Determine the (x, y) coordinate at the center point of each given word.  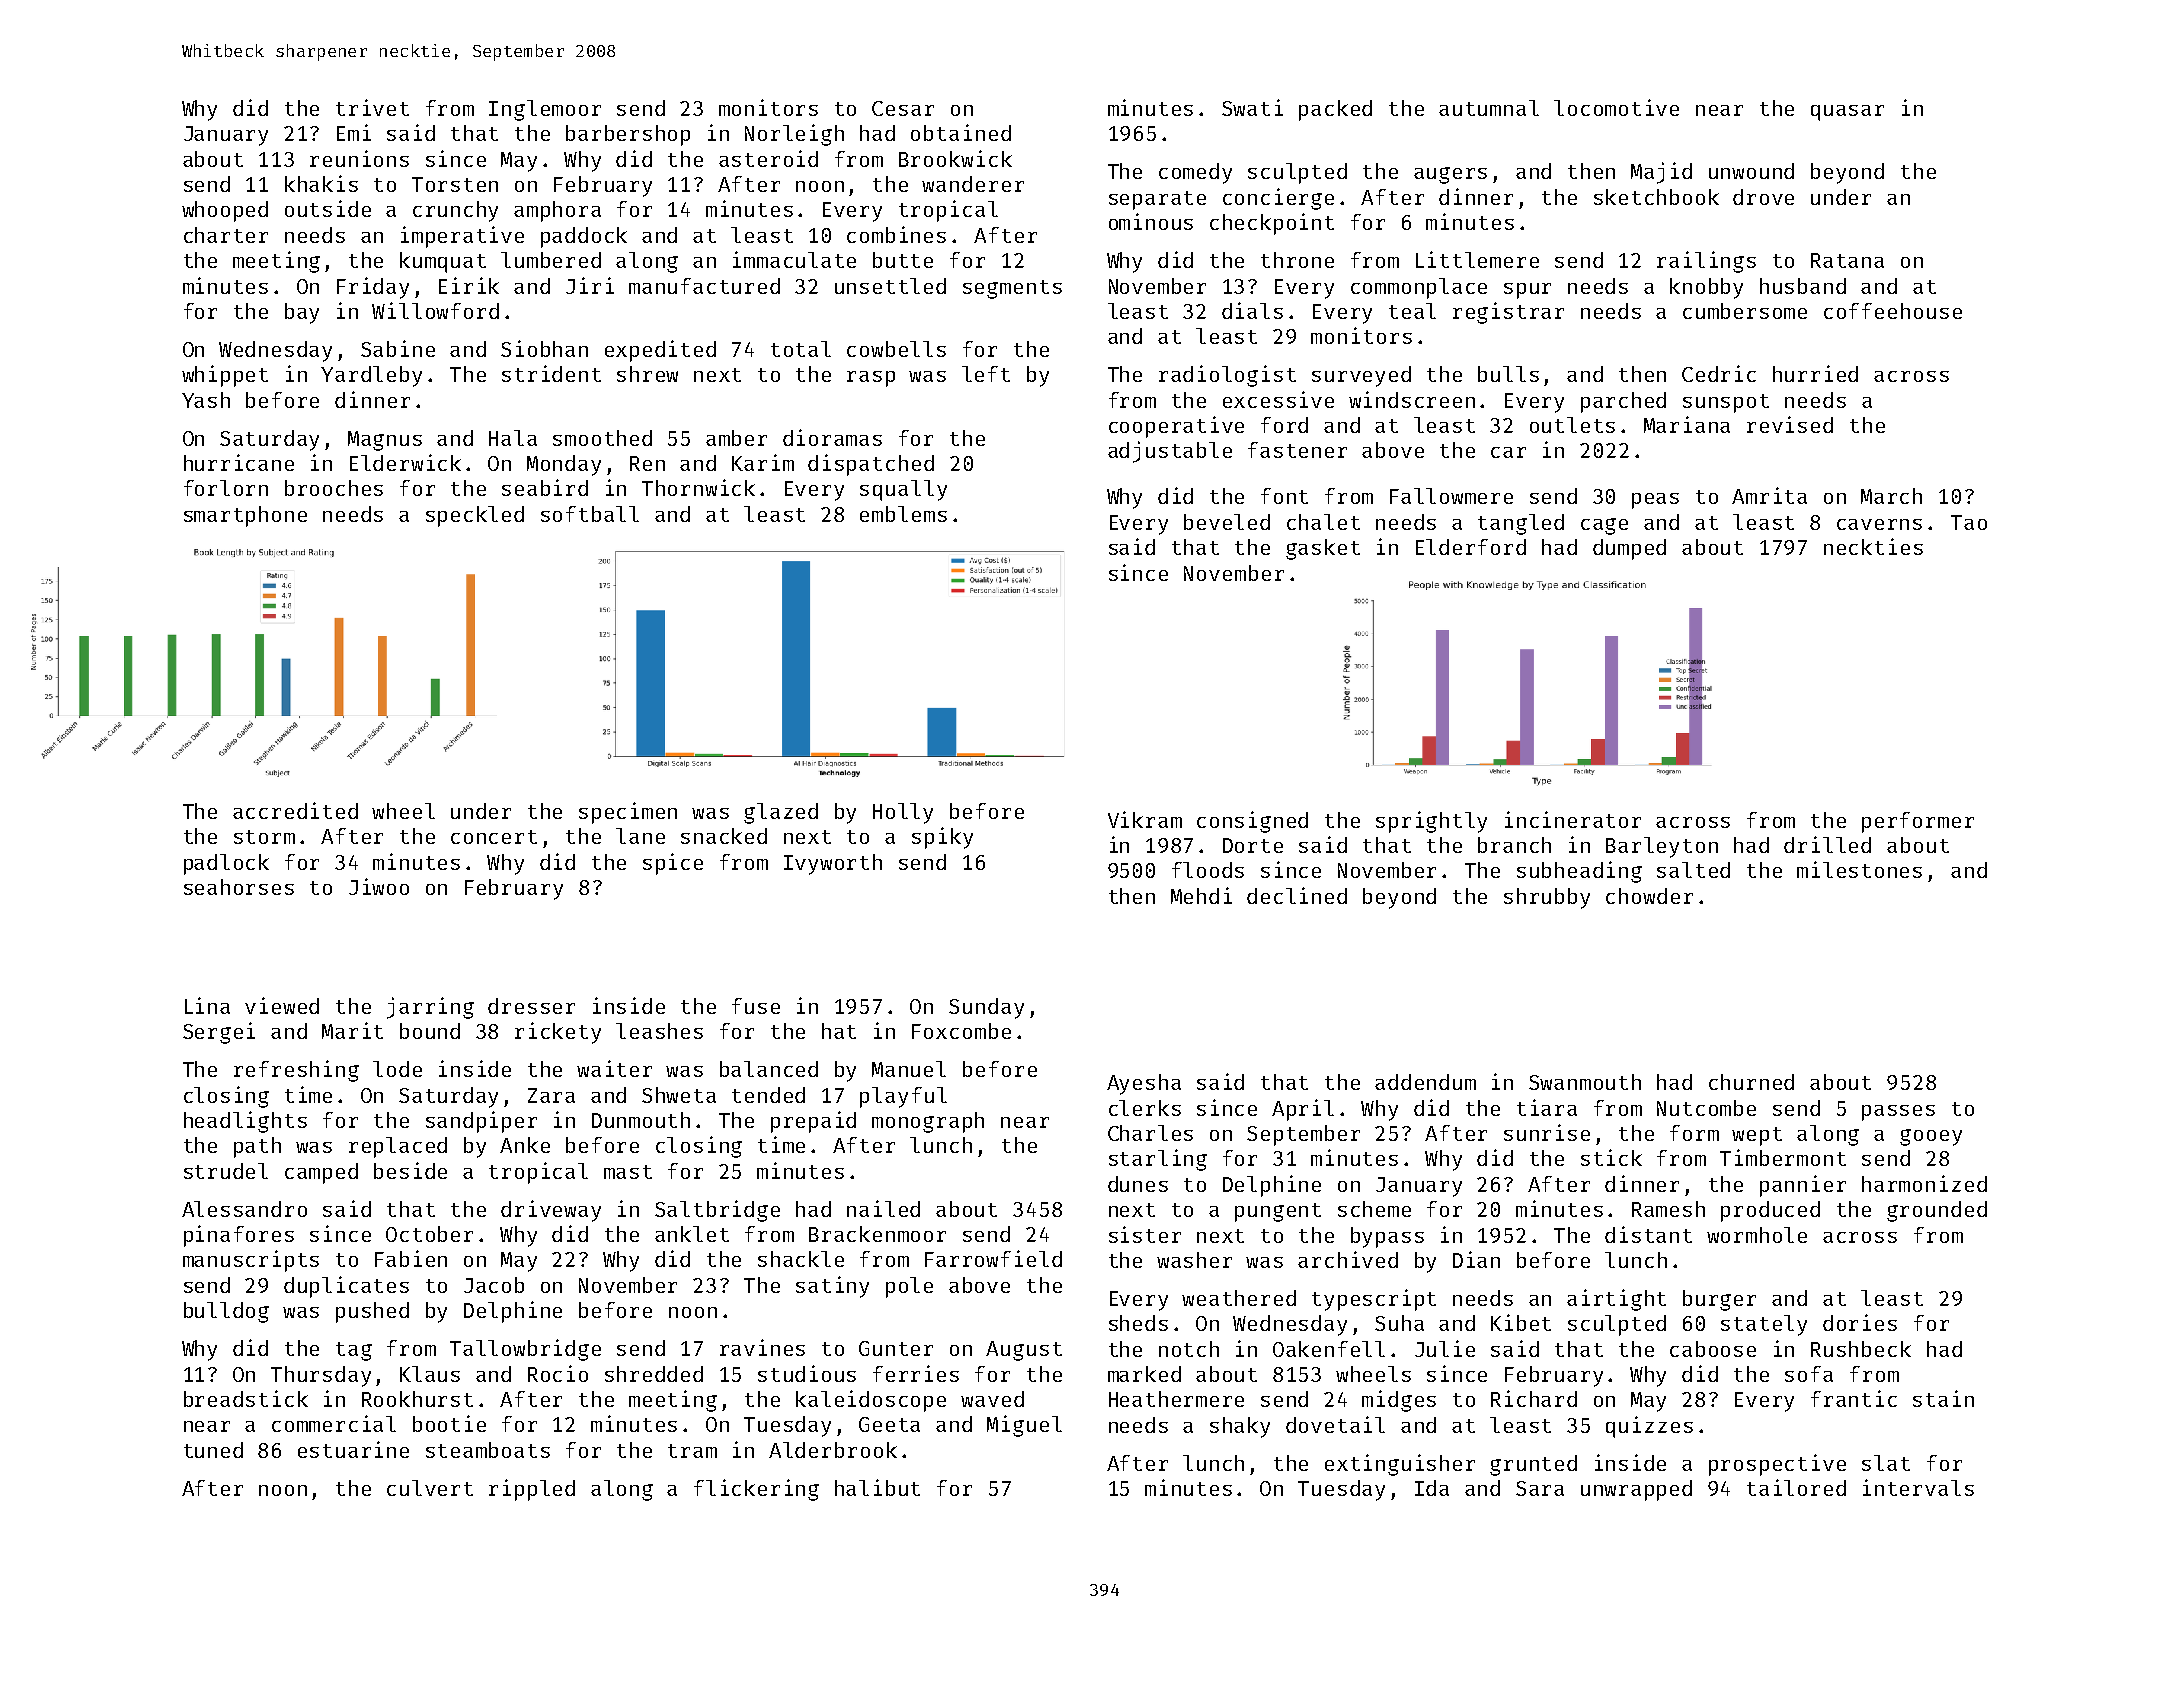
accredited (295, 810)
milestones (1859, 869)
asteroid (768, 158)
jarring (430, 1008)
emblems (903, 514)
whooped (225, 211)
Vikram (1145, 819)
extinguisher (1400, 1465)
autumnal (1489, 108)
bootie (449, 1423)
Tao (1969, 522)
